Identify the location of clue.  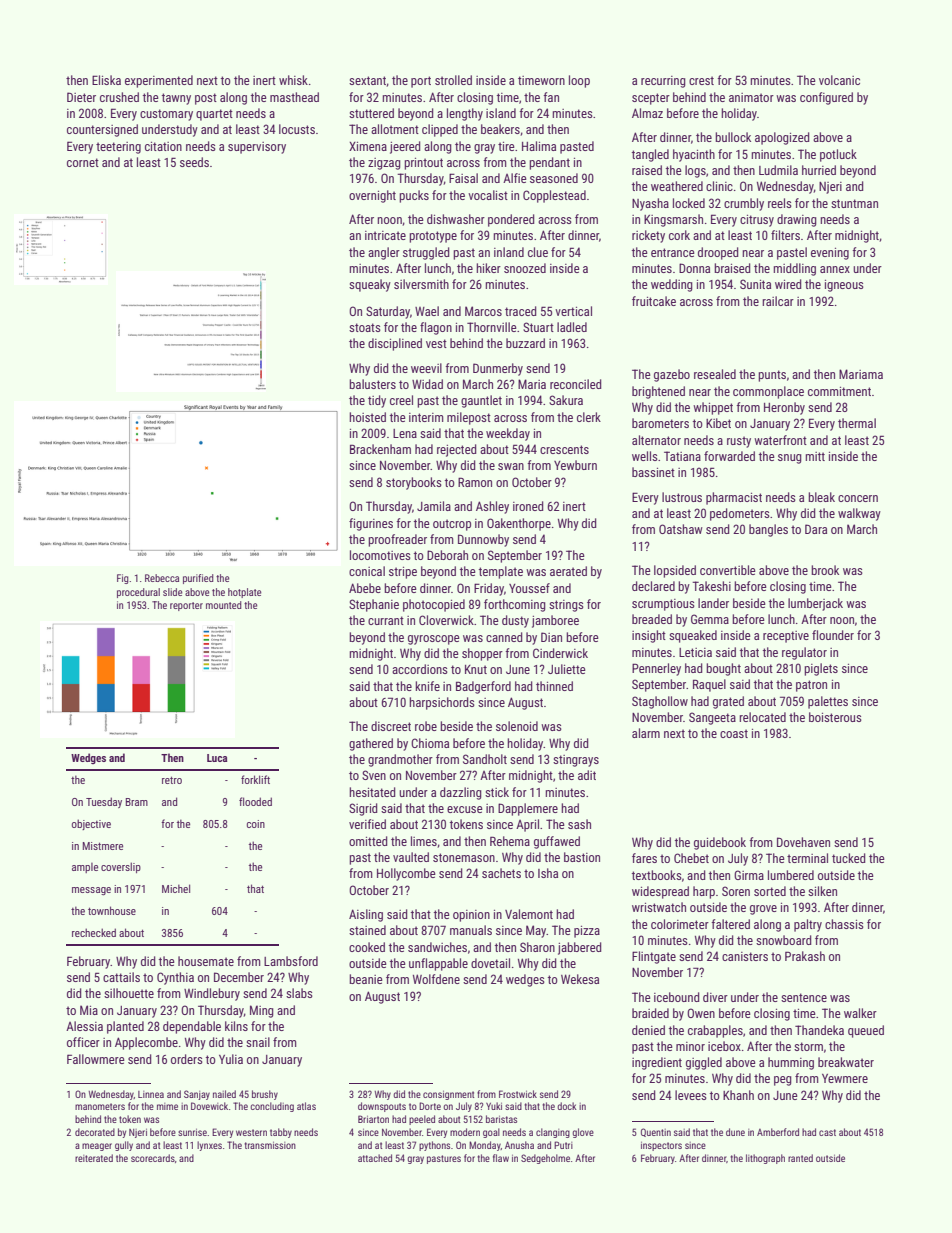
(538, 252).
